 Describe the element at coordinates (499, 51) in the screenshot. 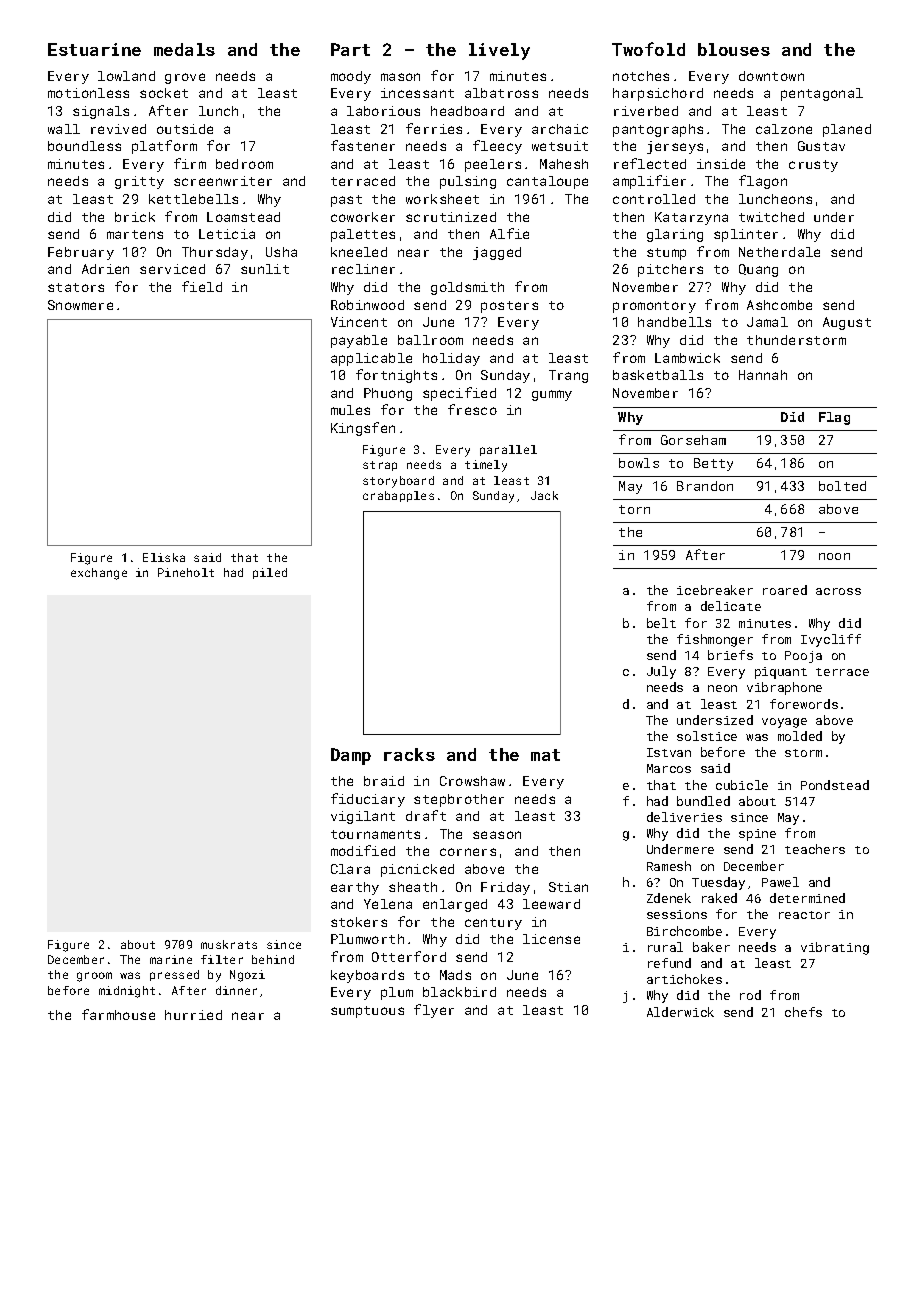

I see `lively` at that location.
